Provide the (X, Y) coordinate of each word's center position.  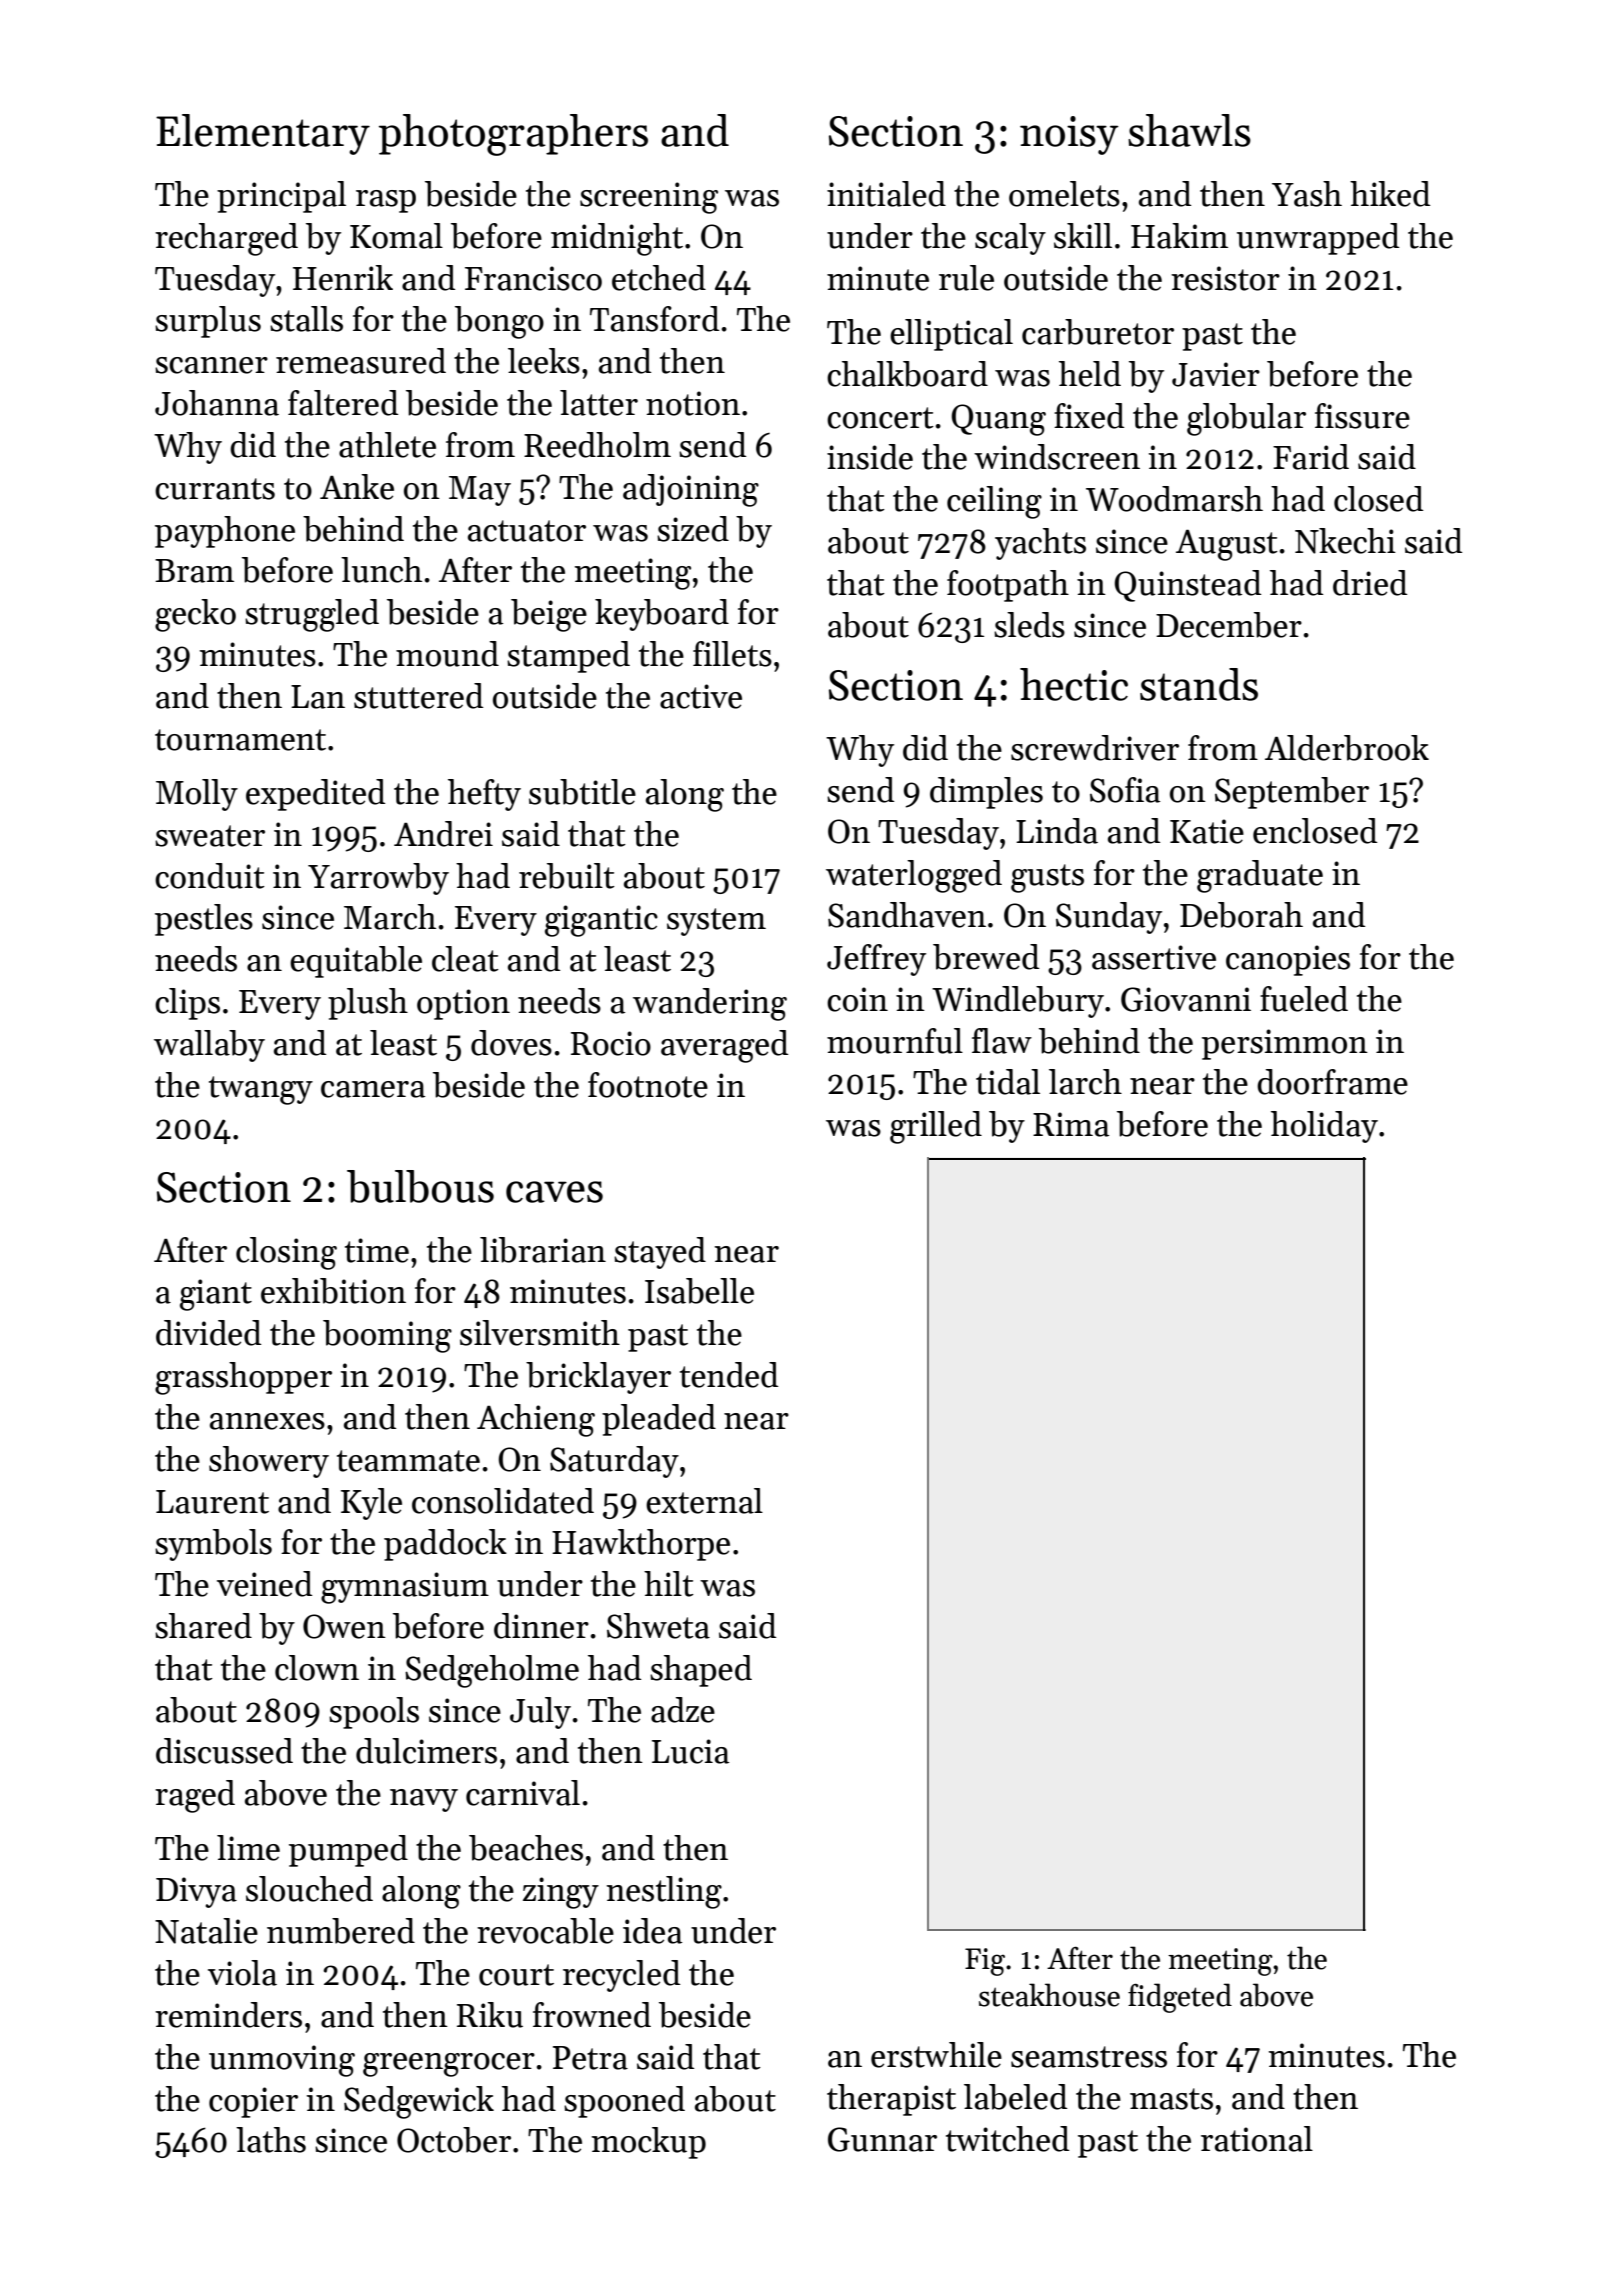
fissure (1362, 416)
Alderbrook (1347, 748)
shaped (701, 1671)
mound (447, 654)
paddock (445, 1545)
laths (271, 2140)
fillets (732, 654)
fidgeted (1180, 1998)
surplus (208, 322)
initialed (886, 194)
